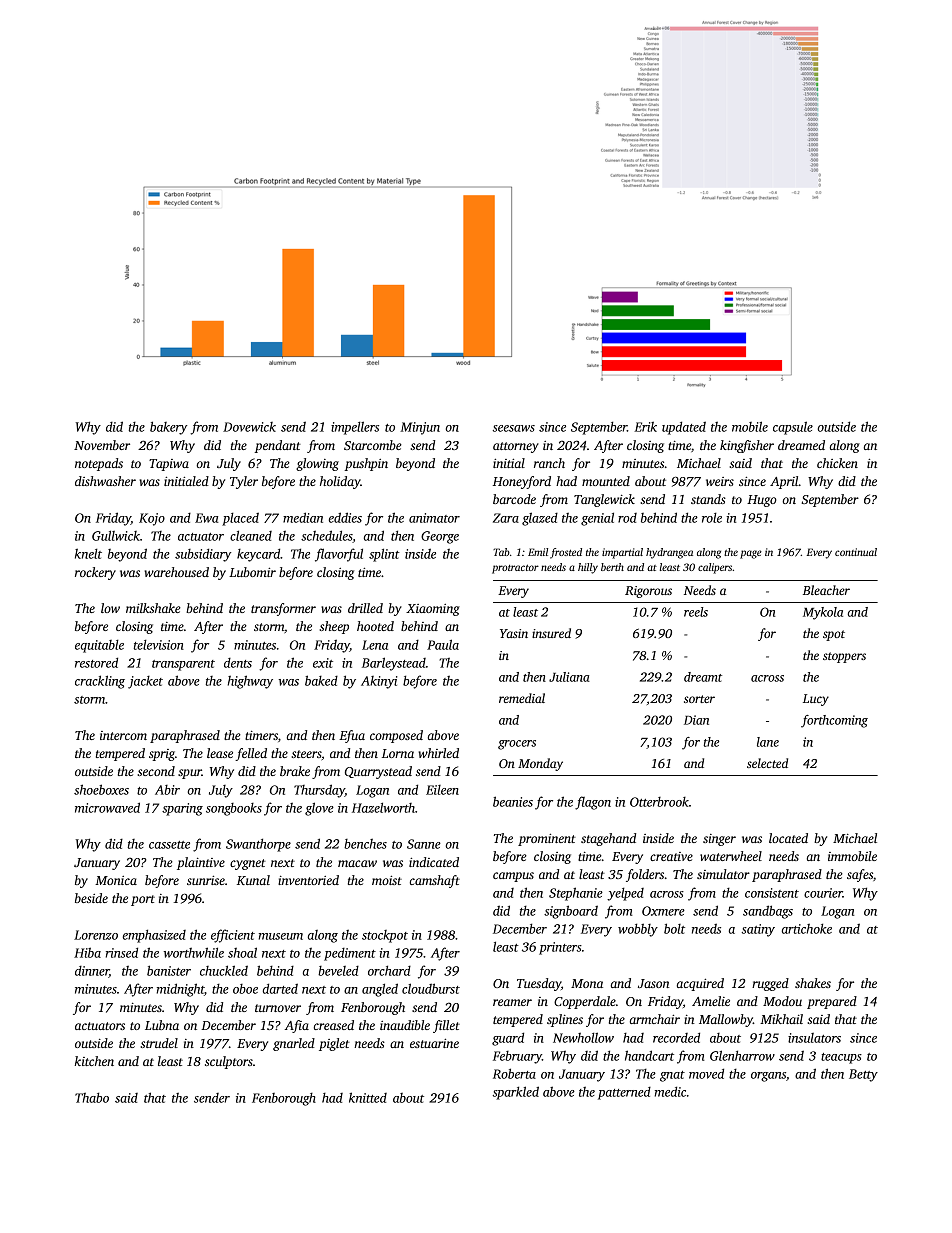 This screenshot has width=952, height=1233. Describe the element at coordinates (420, 428) in the screenshot. I see `Minjun` at that location.
